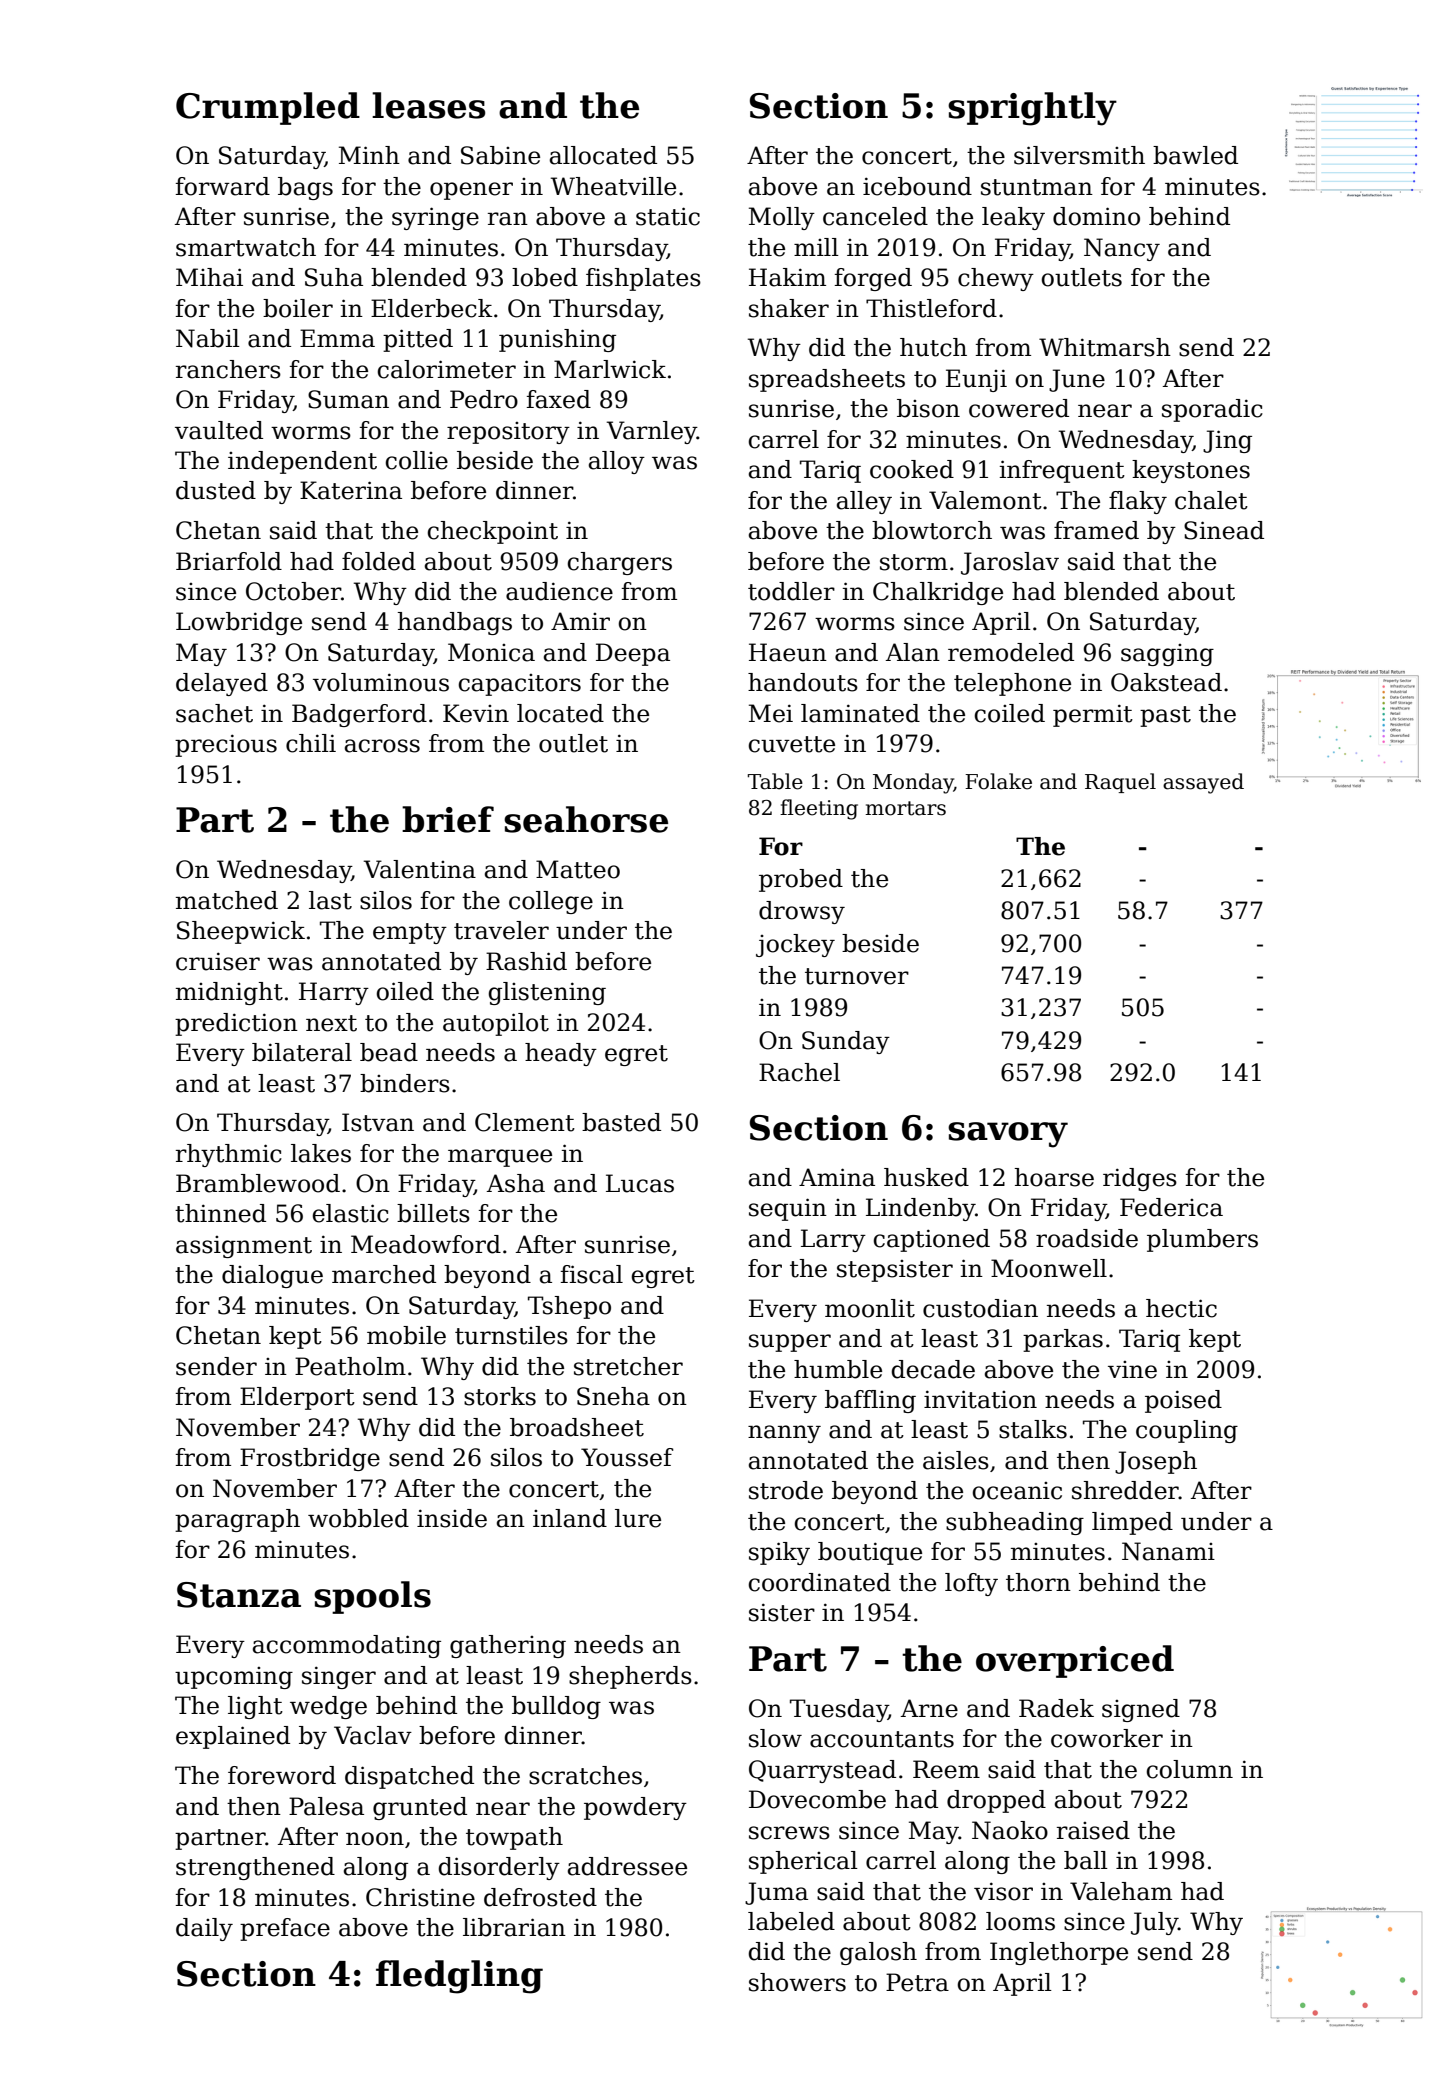  Describe the element at coordinates (282, 1775) in the screenshot. I see `foreword` at that location.
